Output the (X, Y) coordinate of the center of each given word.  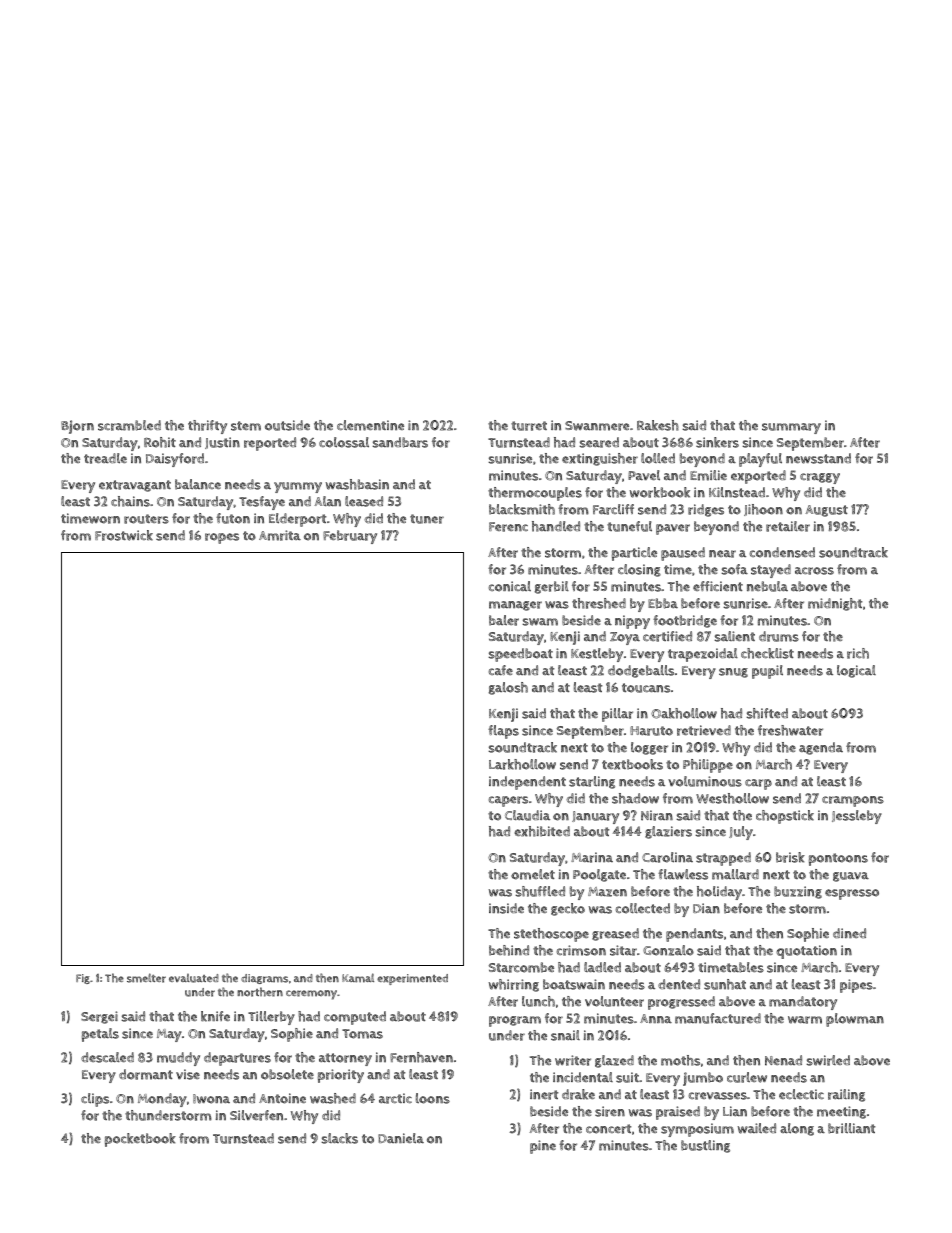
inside (506, 908)
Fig (83, 979)
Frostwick (124, 535)
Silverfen (256, 1115)
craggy (820, 478)
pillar (617, 715)
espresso (852, 894)
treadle (105, 458)
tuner (427, 519)
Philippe (708, 766)
